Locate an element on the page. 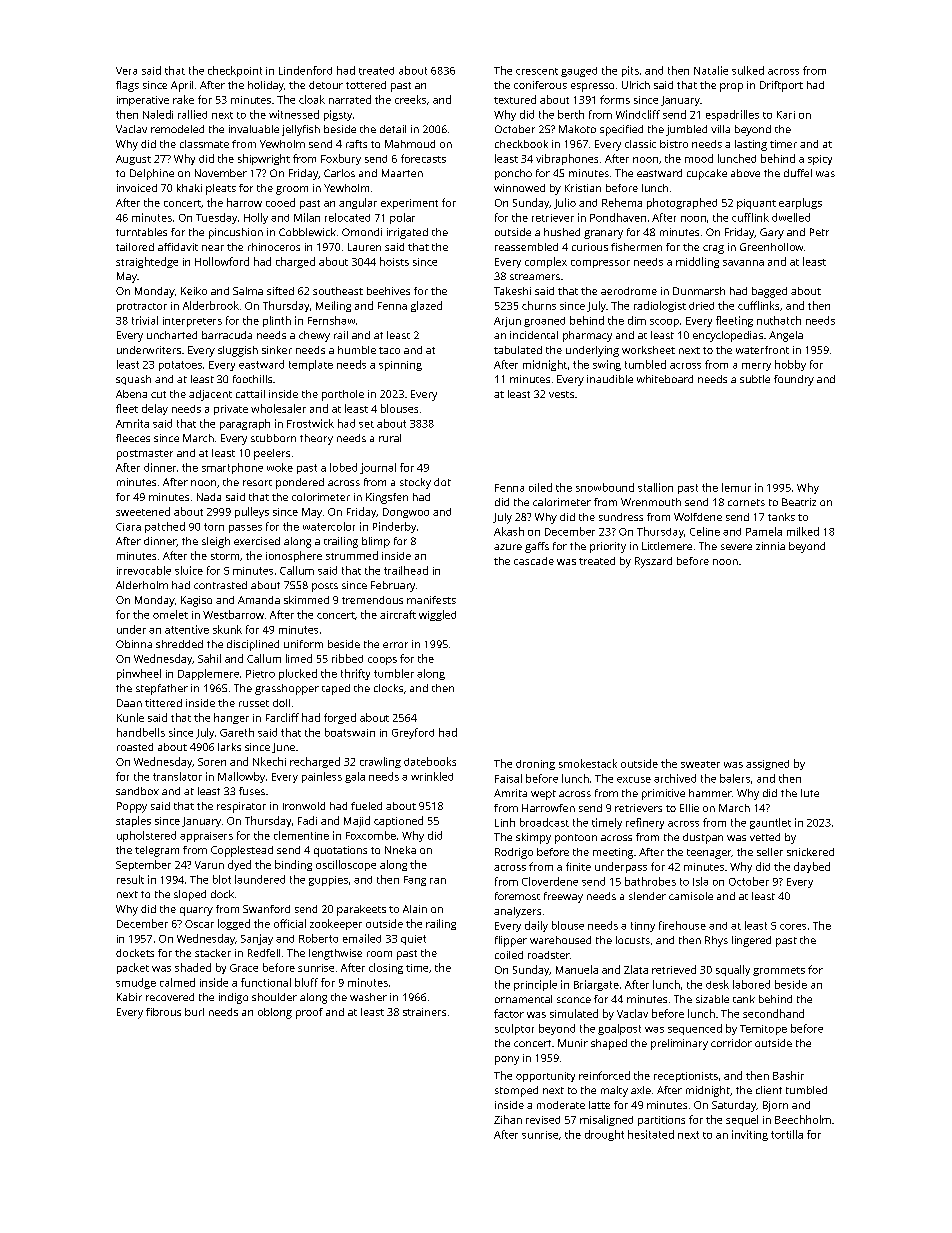 The width and height of the image is (952, 1233). Driftport is located at coordinates (781, 86).
